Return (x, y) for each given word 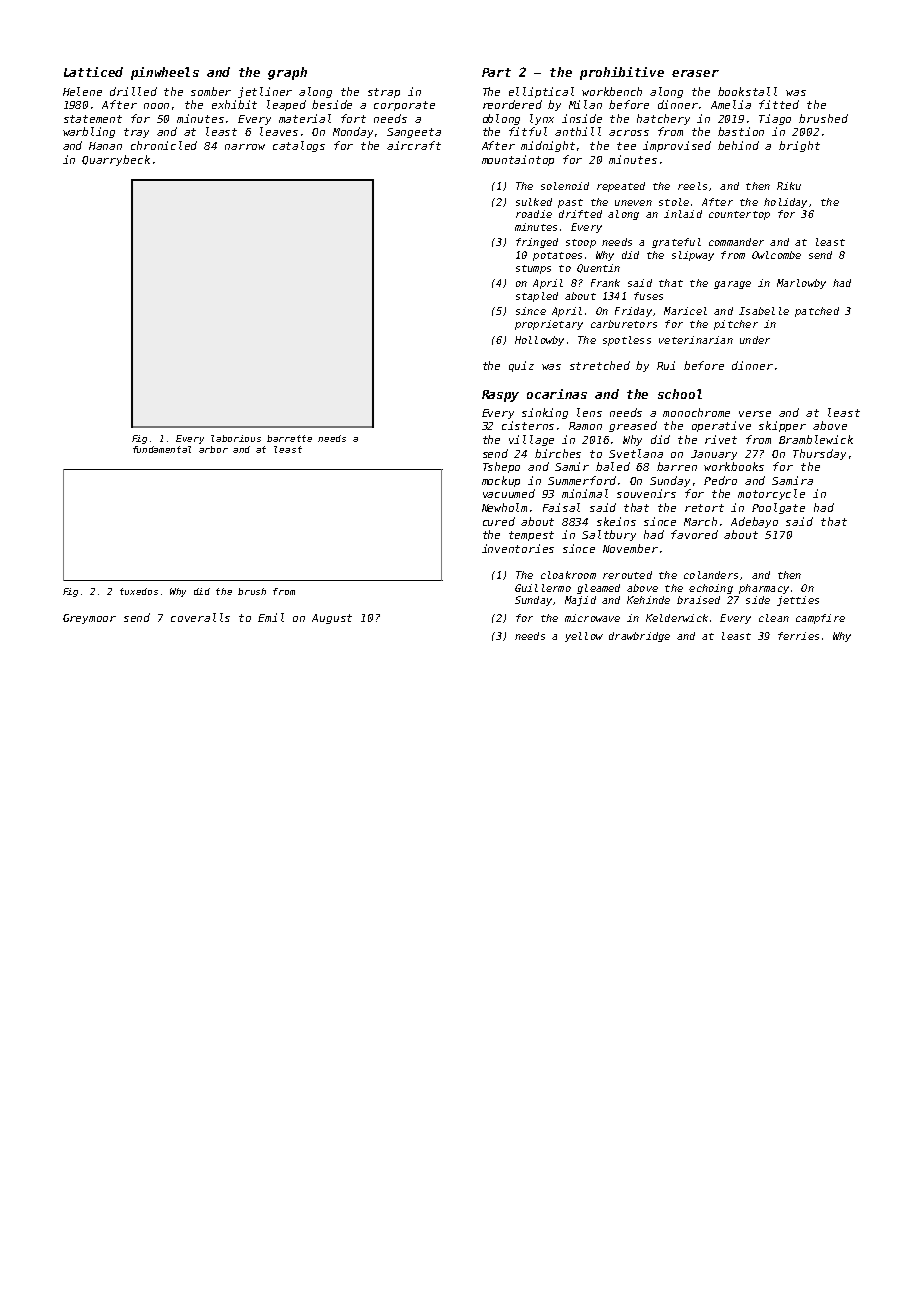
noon (156, 106)
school (680, 394)
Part (496, 72)
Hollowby (539, 341)
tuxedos (139, 591)
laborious (236, 438)
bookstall (747, 91)
